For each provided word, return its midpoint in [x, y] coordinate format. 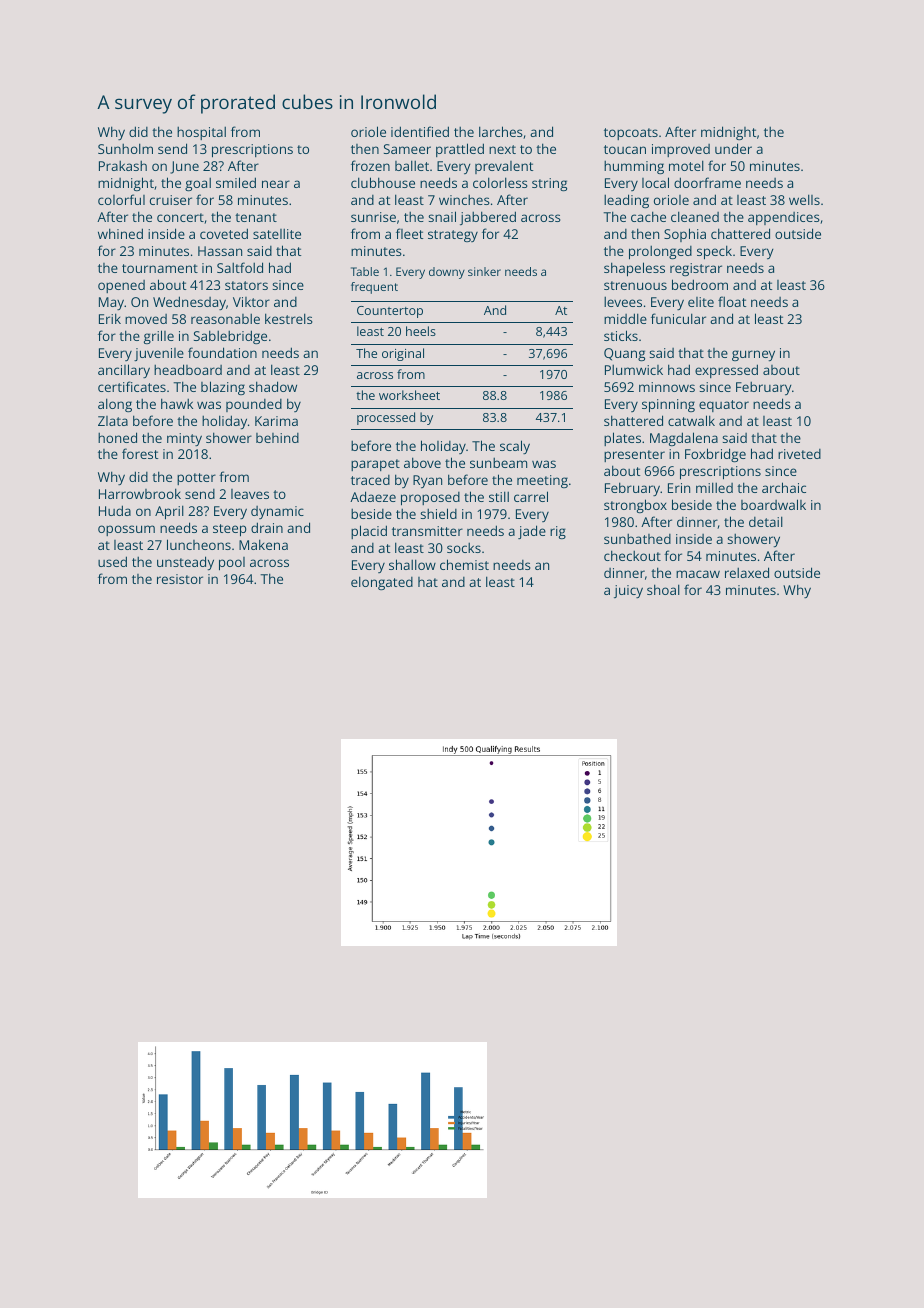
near [276, 184]
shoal [663, 589]
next [502, 149]
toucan [625, 149]
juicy [628, 591]
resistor [180, 579]
